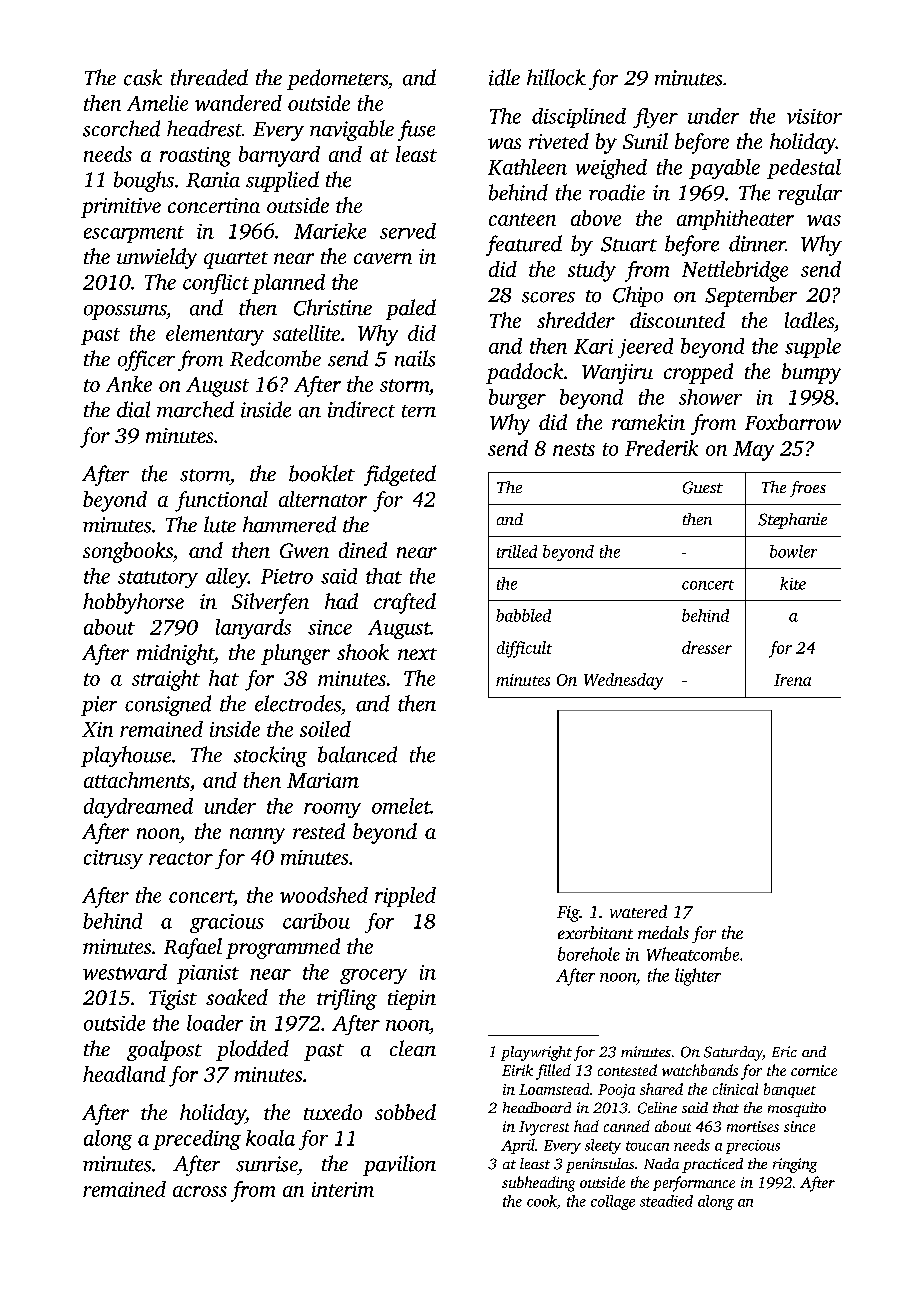 The image size is (924, 1311). I want to click on amphitheater, so click(735, 220).
